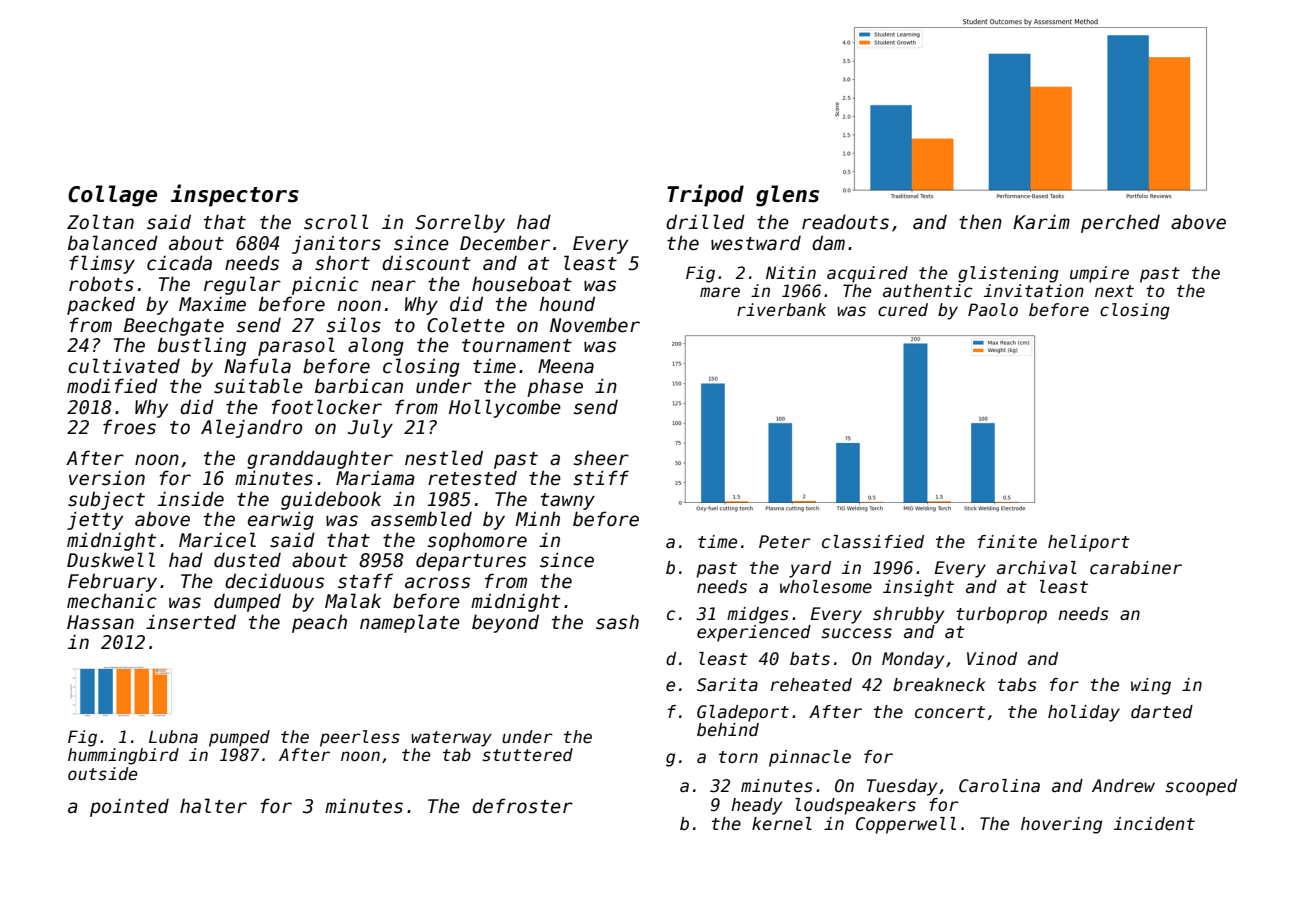 The image size is (1308, 924). I want to click on froes, so click(129, 427).
